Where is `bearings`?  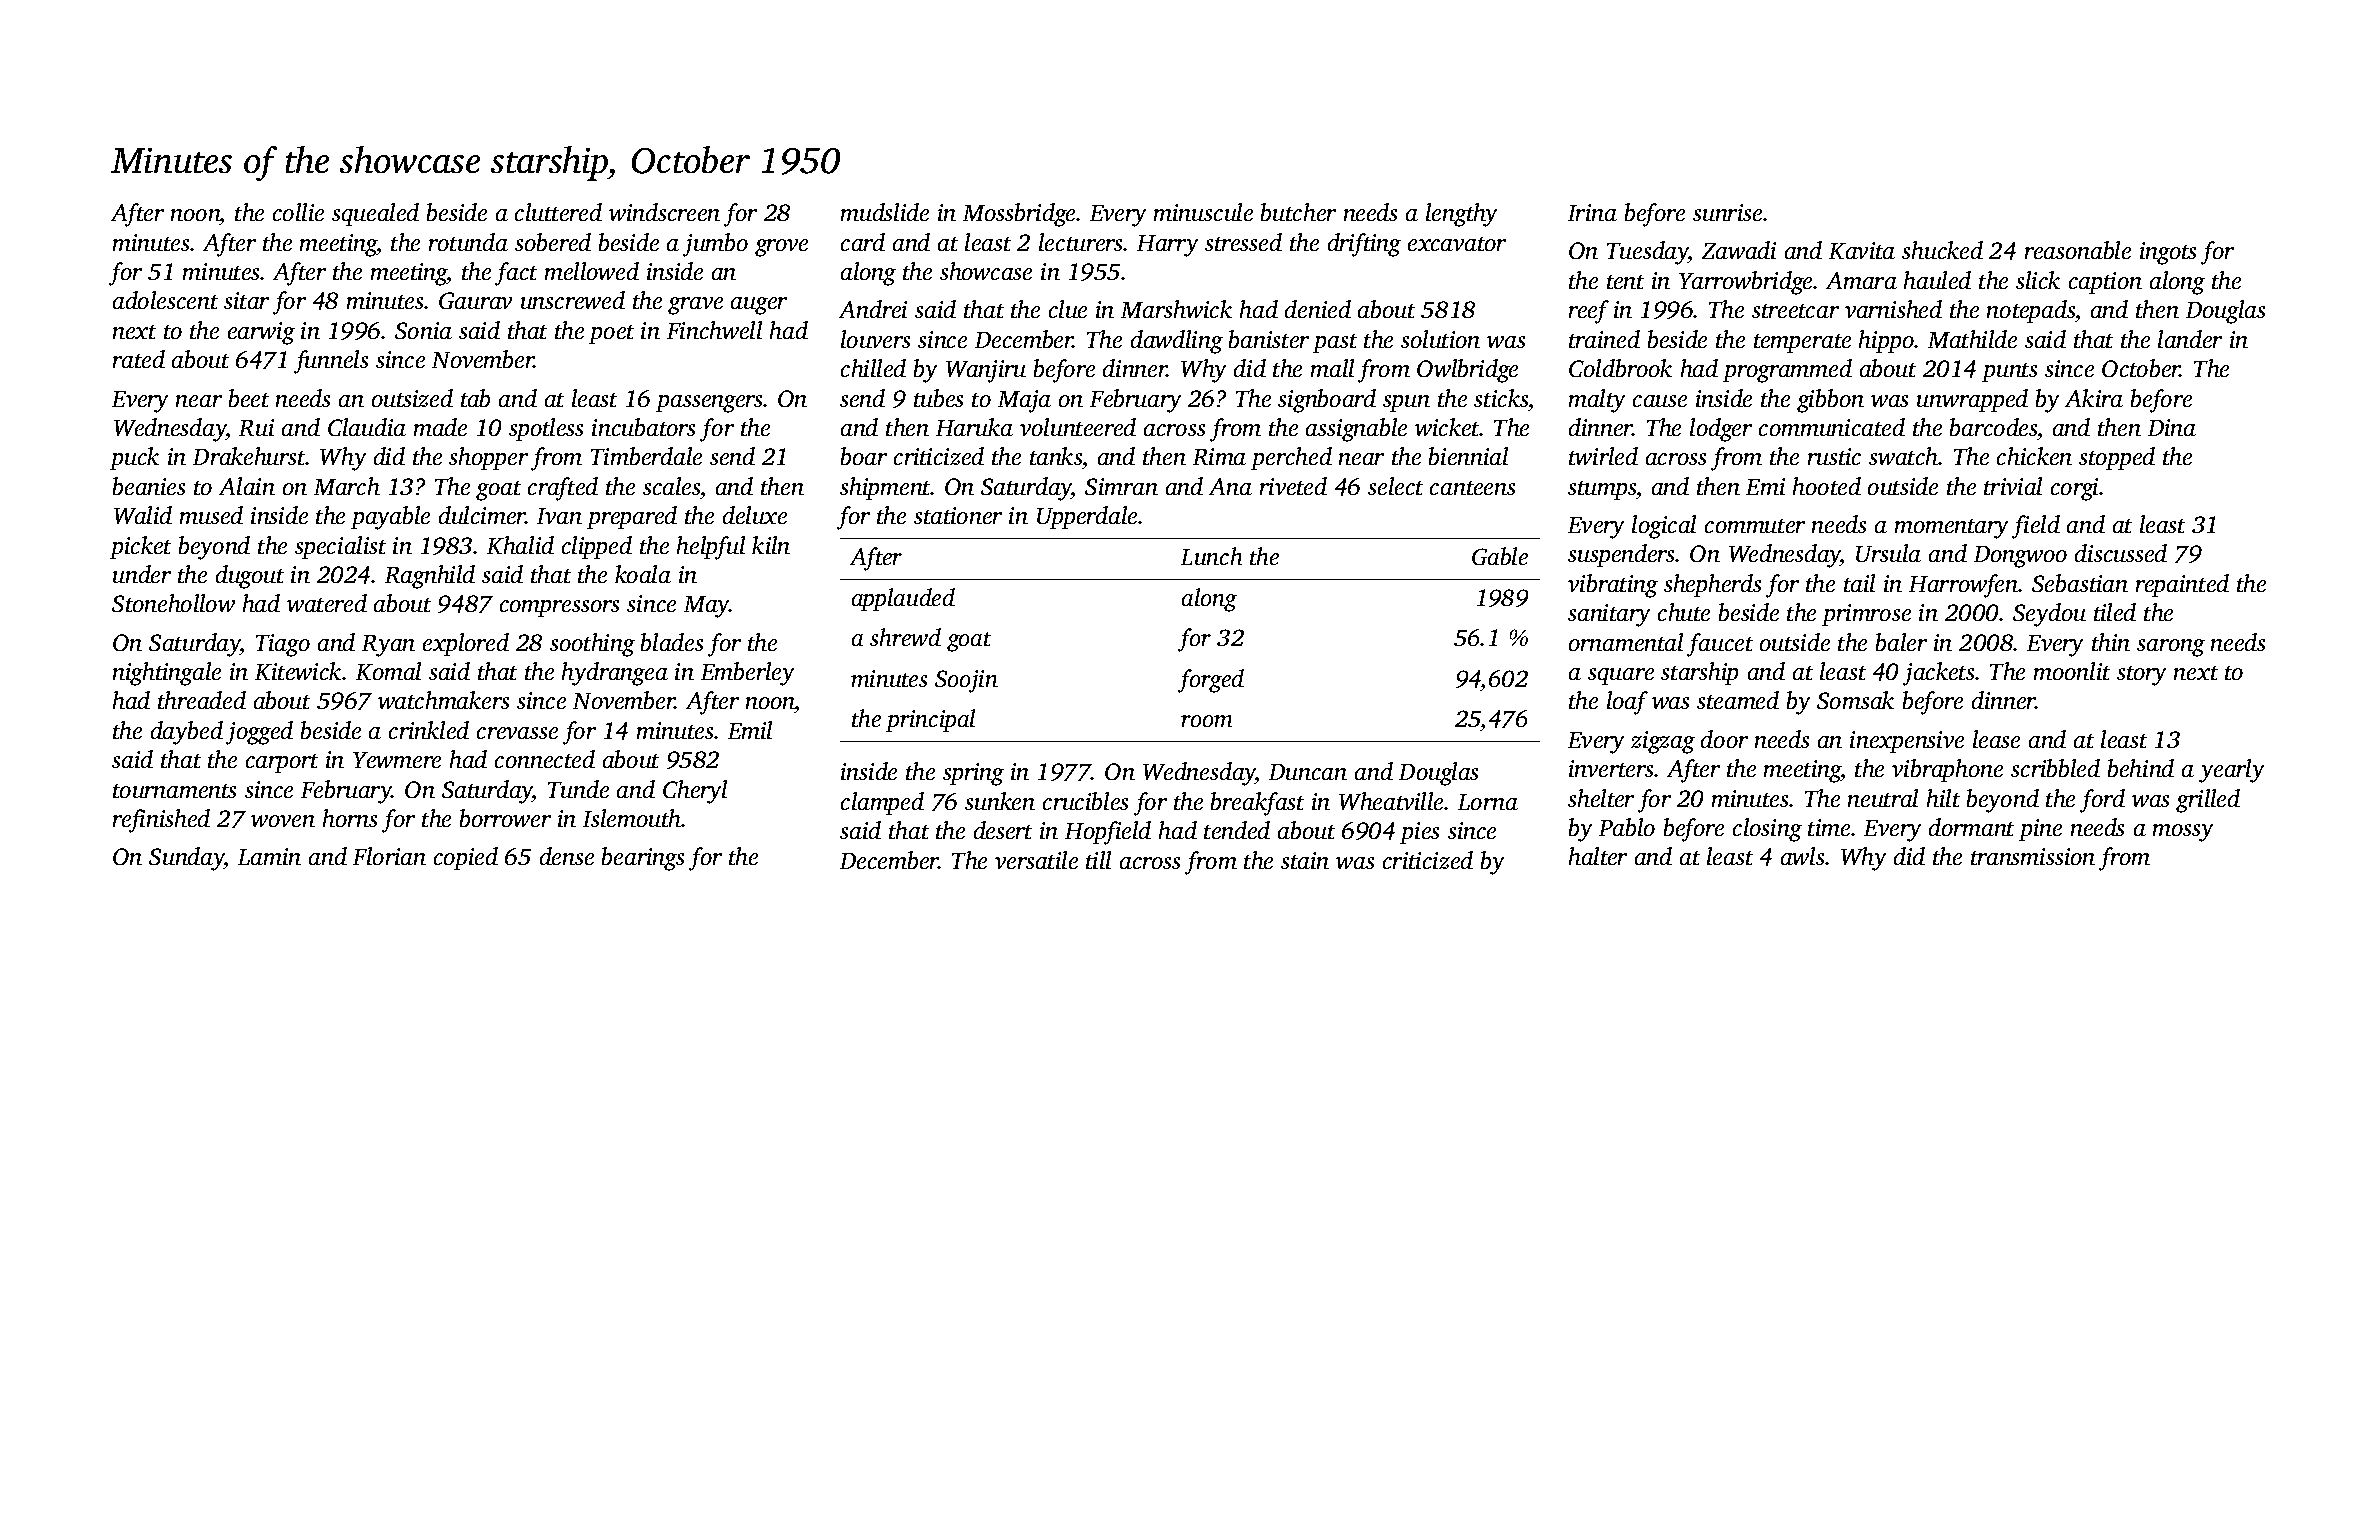 bearings is located at coordinates (643, 859).
